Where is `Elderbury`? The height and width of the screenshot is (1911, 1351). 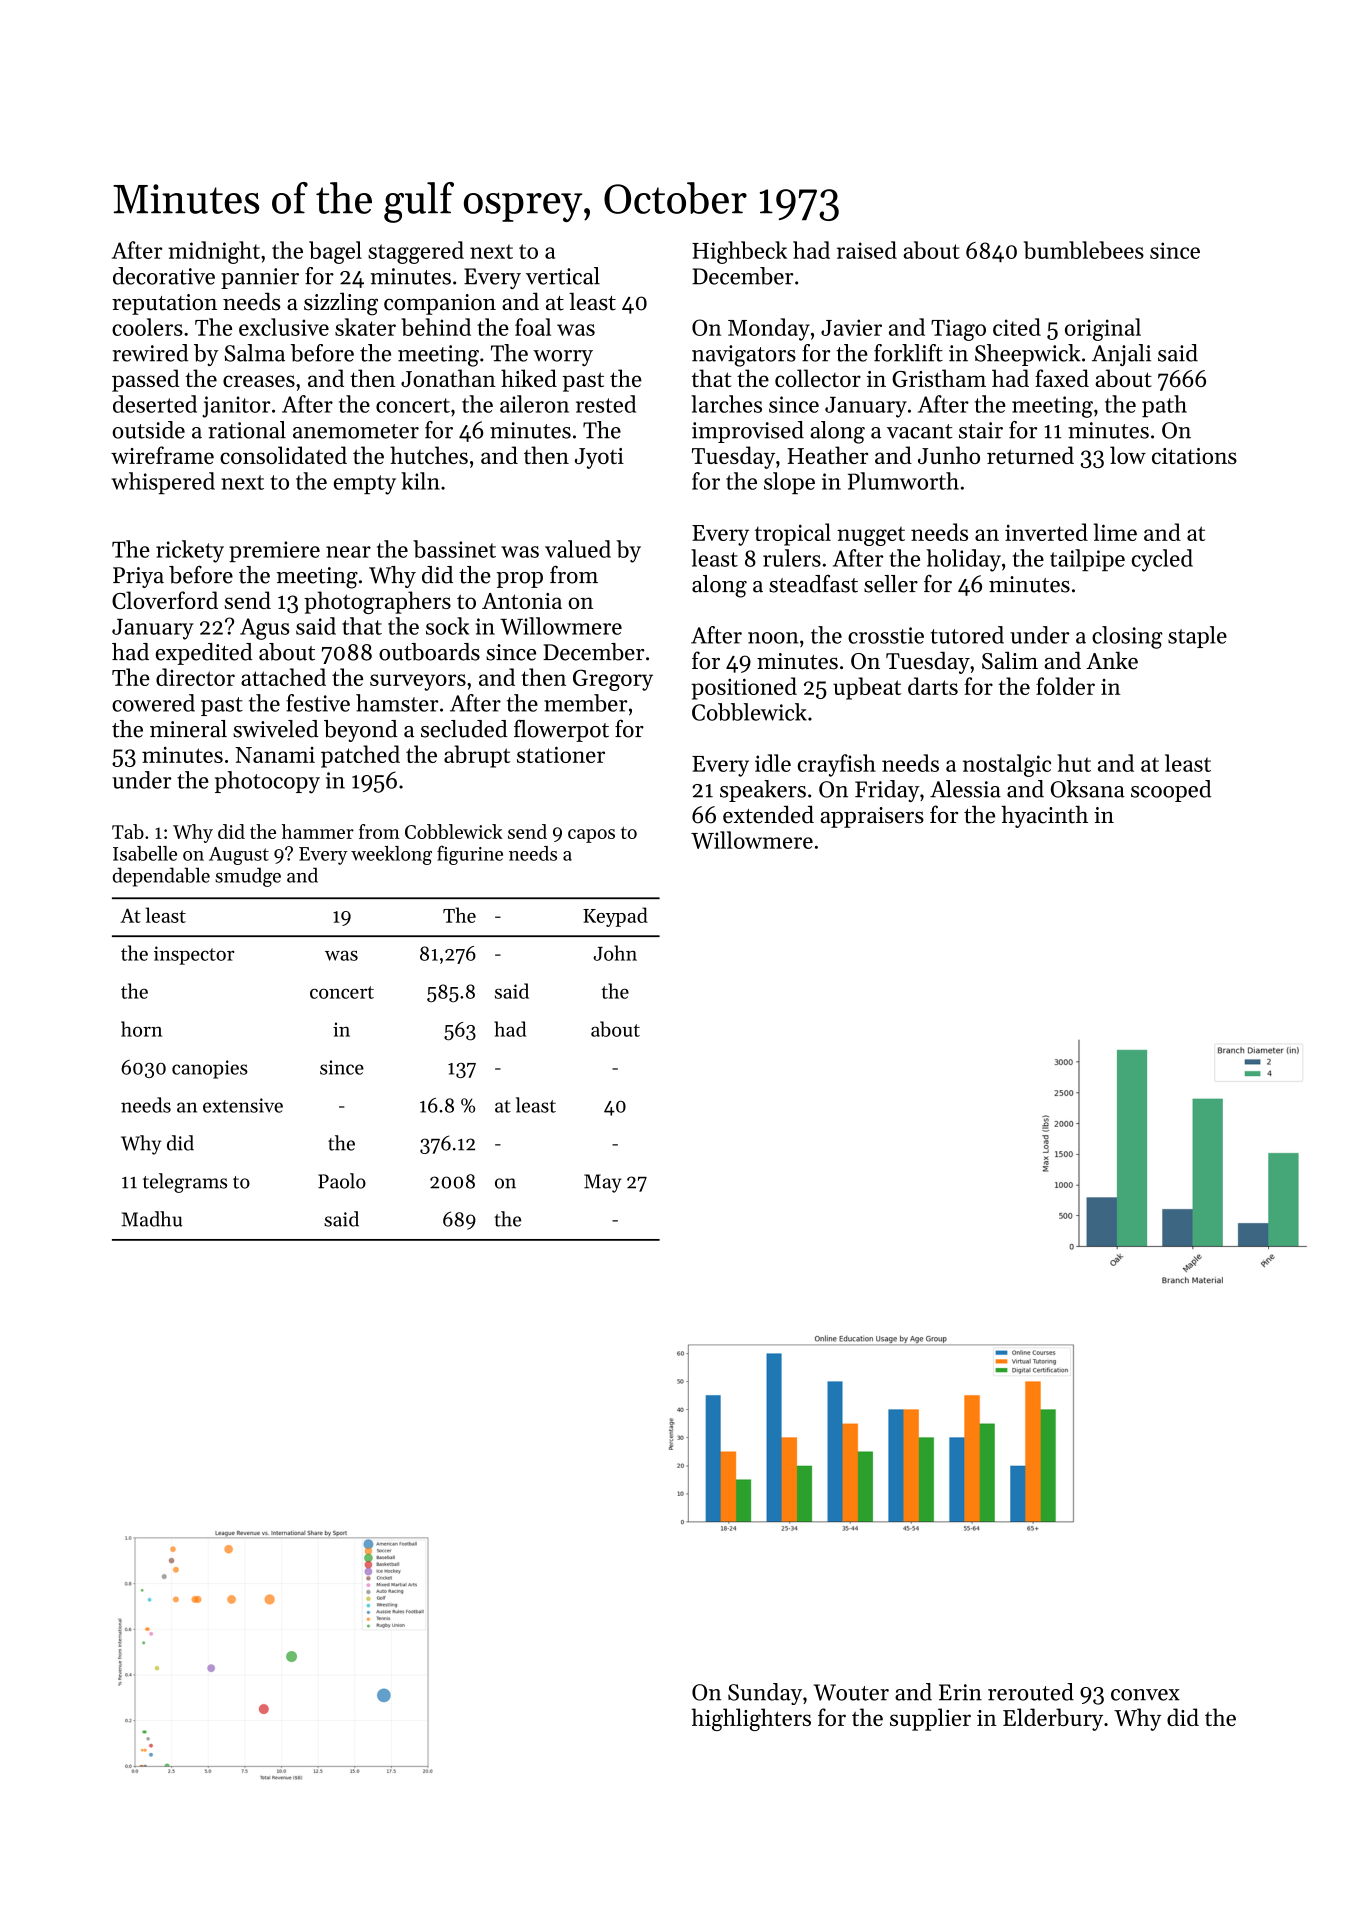
Elderbury is located at coordinates (1053, 1719).
